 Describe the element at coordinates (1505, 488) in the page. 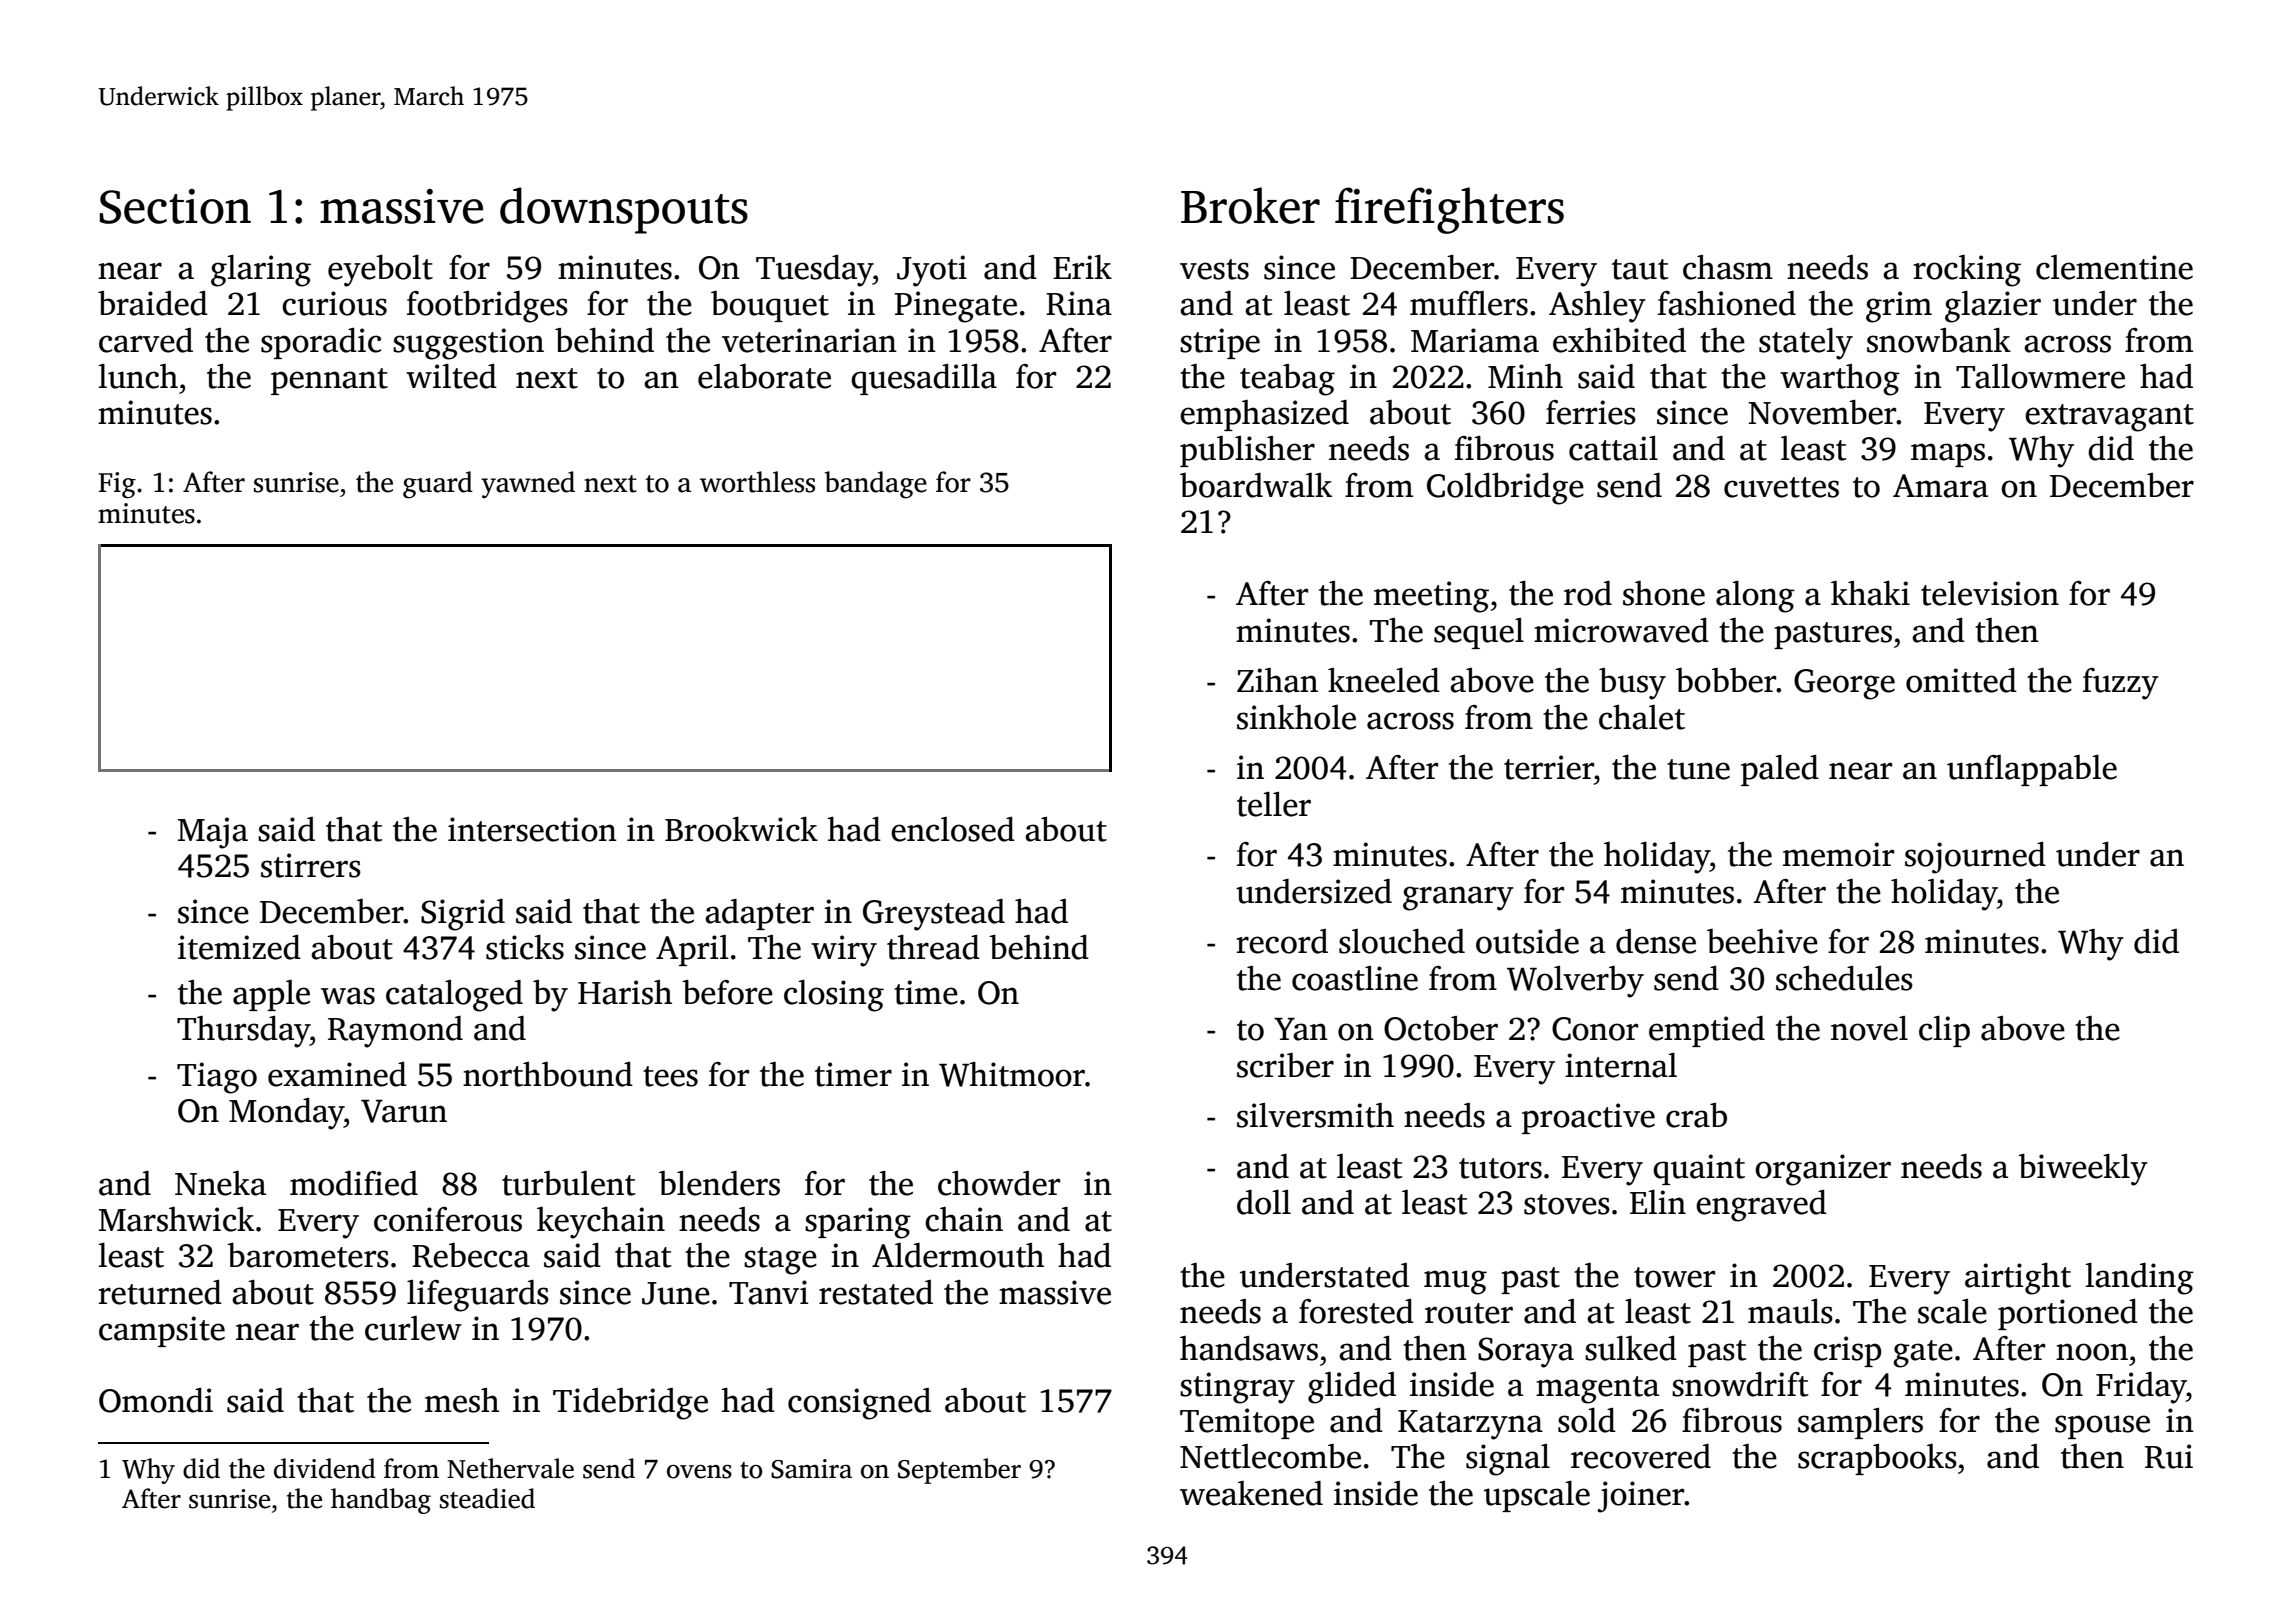

I see `Coldbridge` at that location.
